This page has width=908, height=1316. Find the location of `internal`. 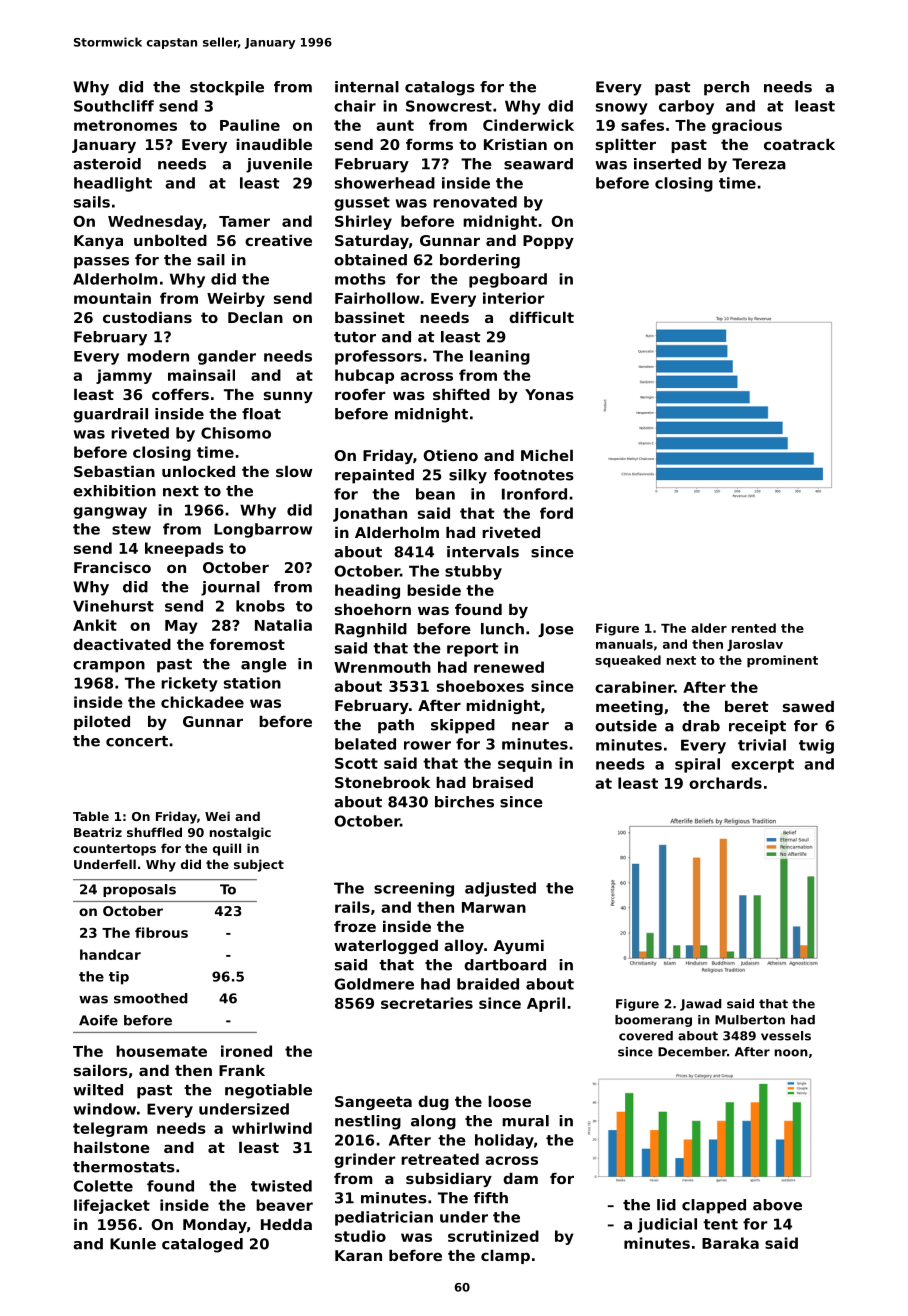

internal is located at coordinates (367, 87).
